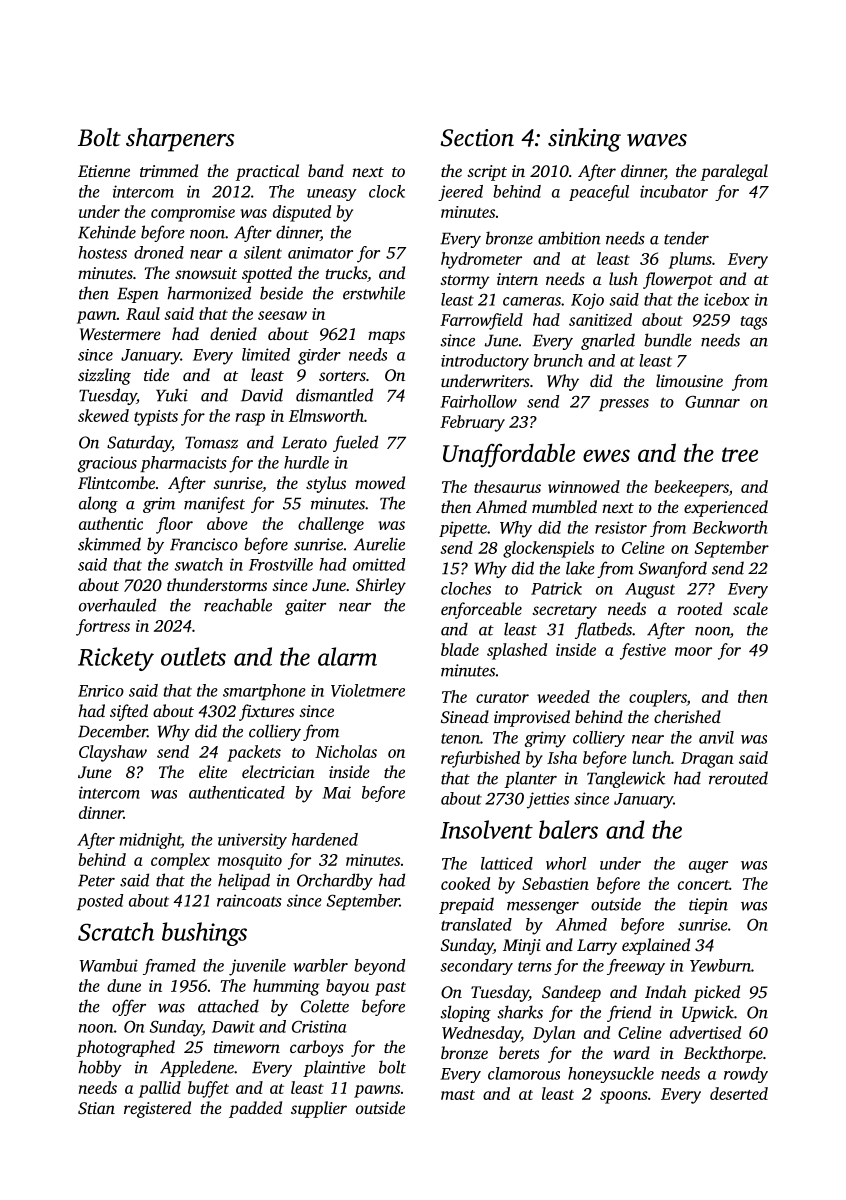 The width and height of the screenshot is (846, 1200). I want to click on trucks, so click(346, 272).
